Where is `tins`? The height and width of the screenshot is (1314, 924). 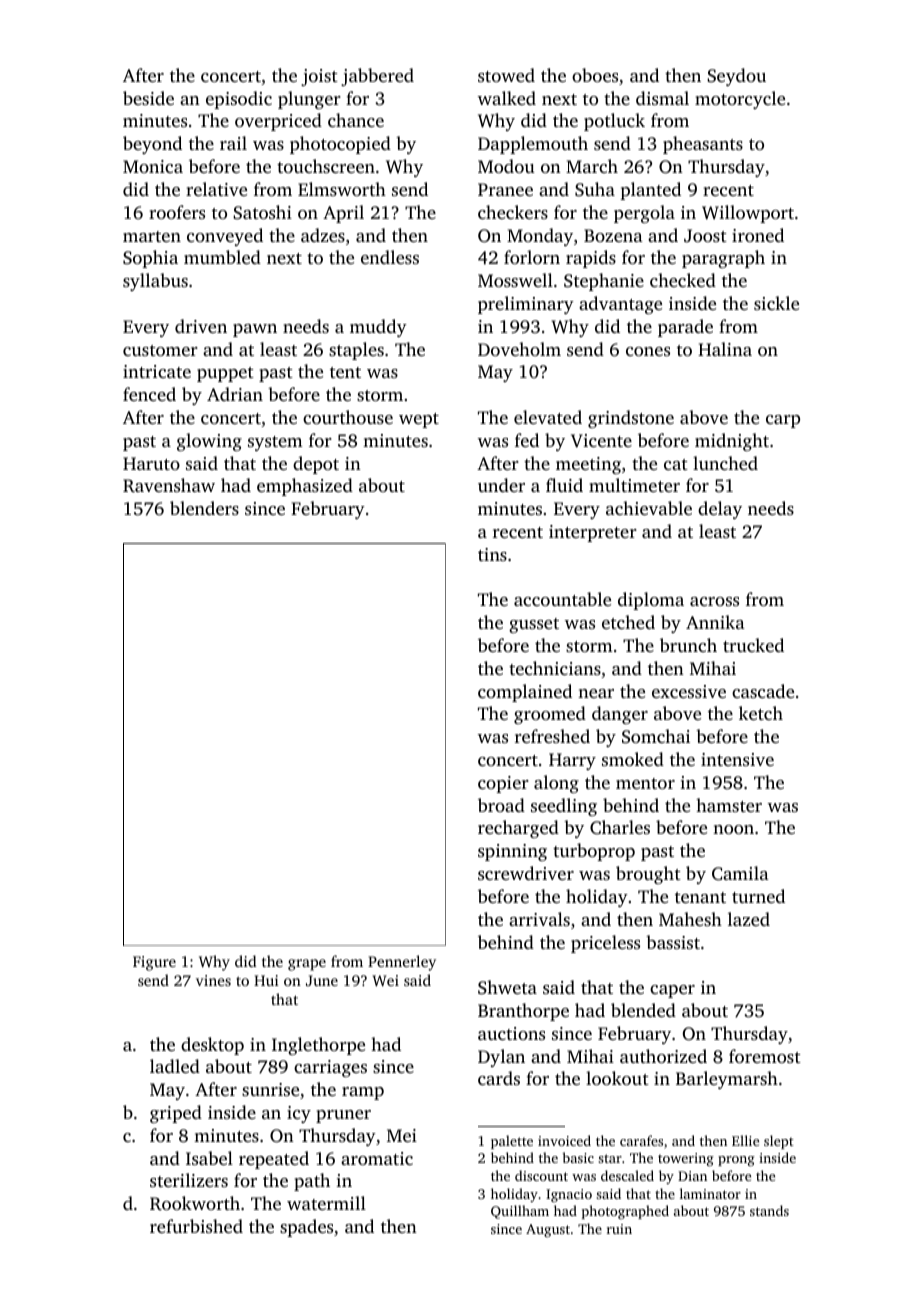 tins is located at coordinates (492, 554).
